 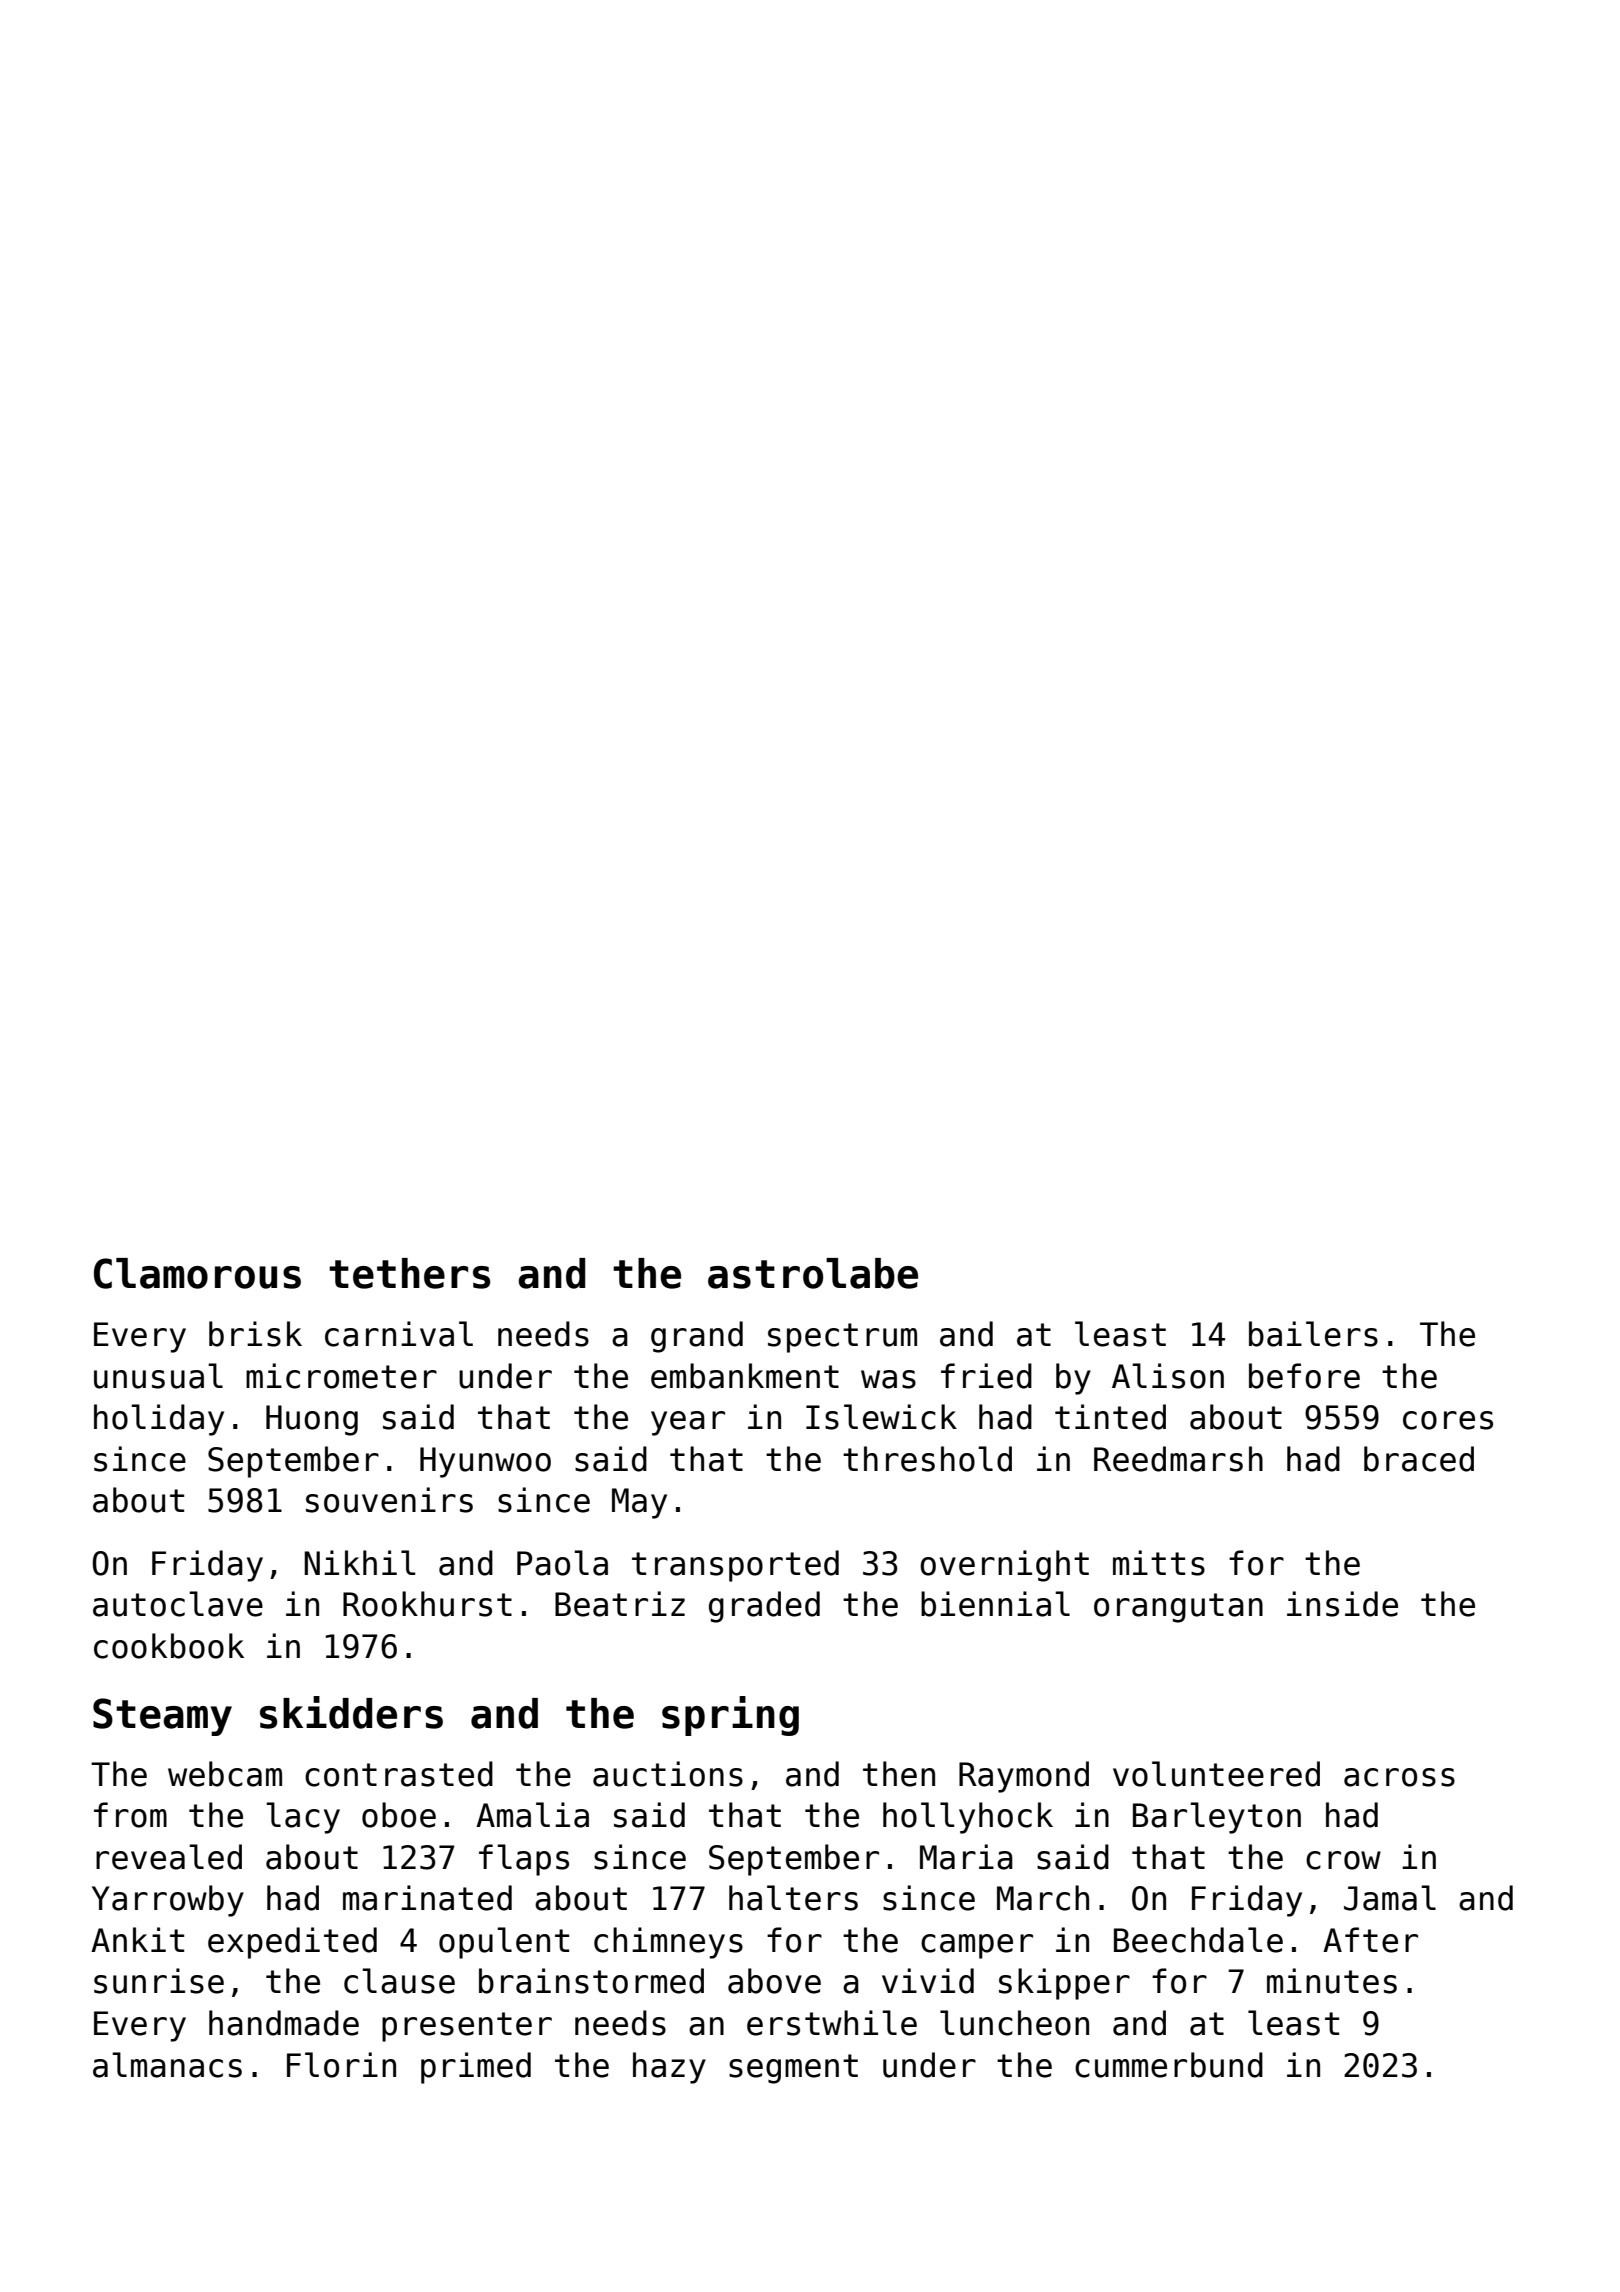 I want to click on After, so click(x=1370, y=1940).
